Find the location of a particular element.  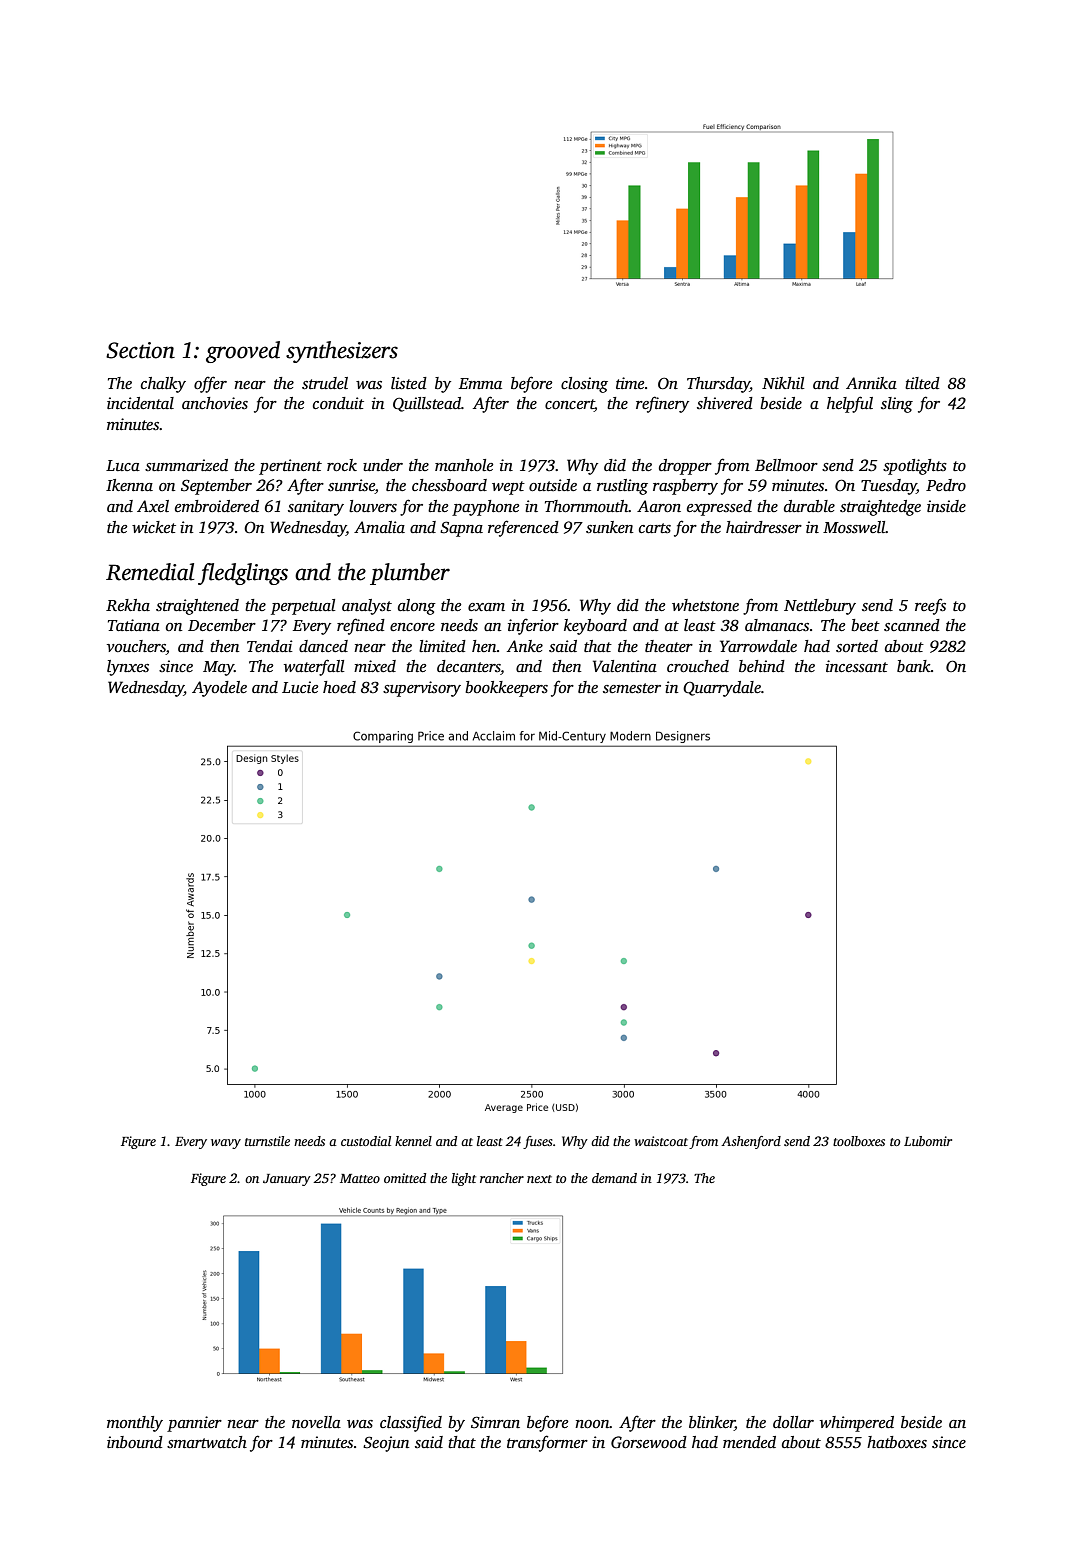

classified is located at coordinates (411, 1423).
